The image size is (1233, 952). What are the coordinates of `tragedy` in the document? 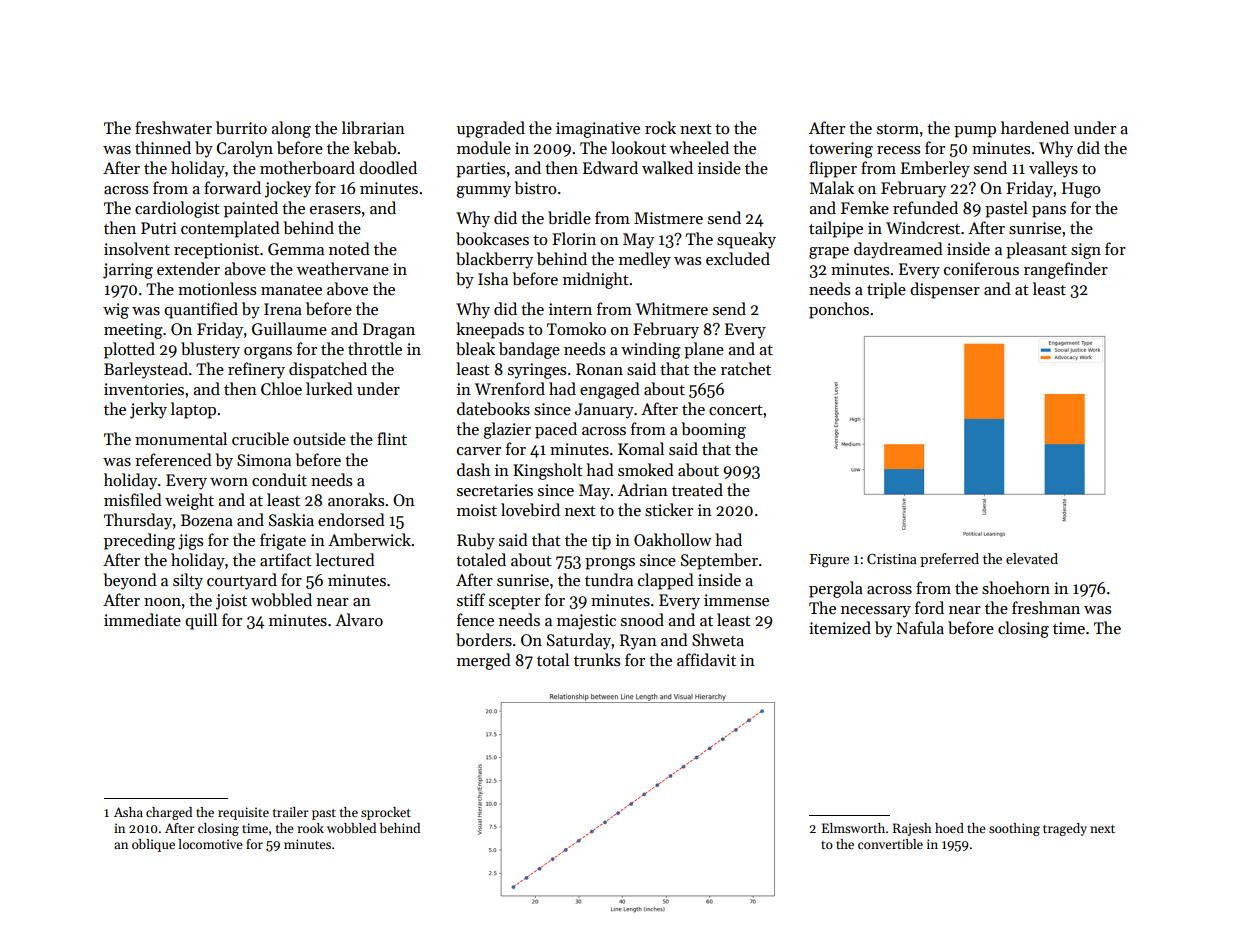 It's located at (1065, 829).
